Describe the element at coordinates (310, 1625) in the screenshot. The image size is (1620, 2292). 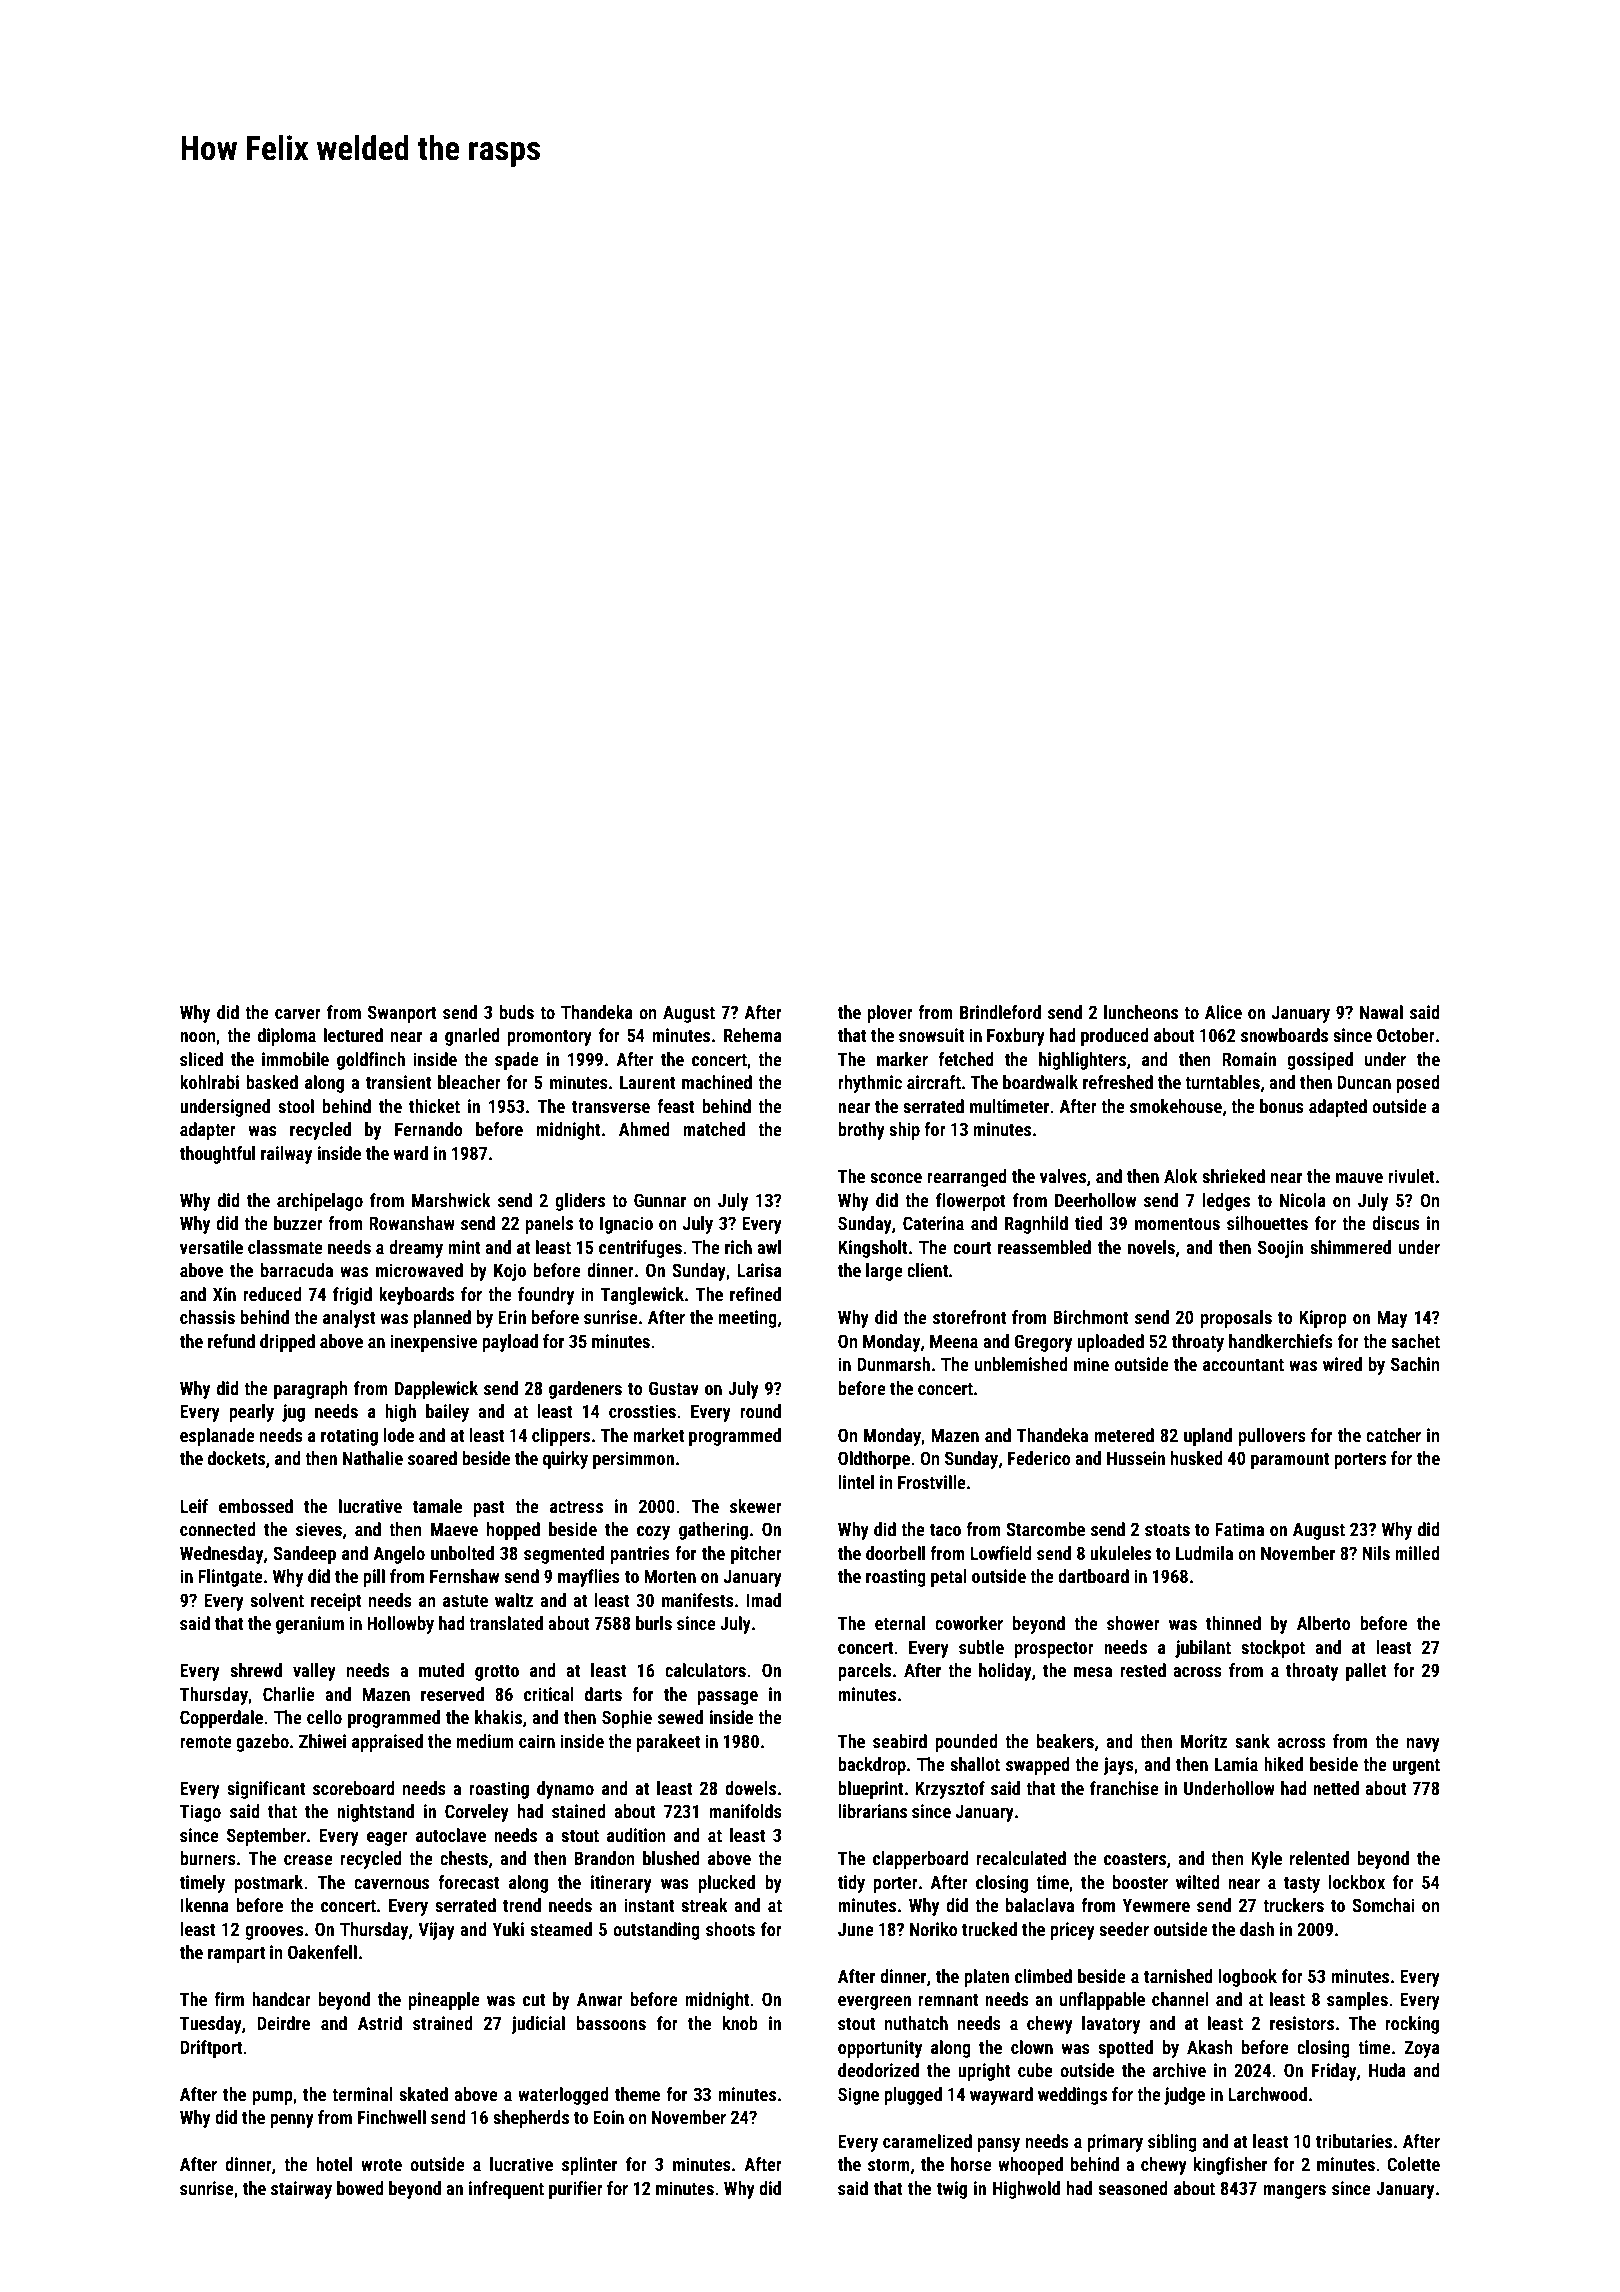
I see `geranium` at that location.
